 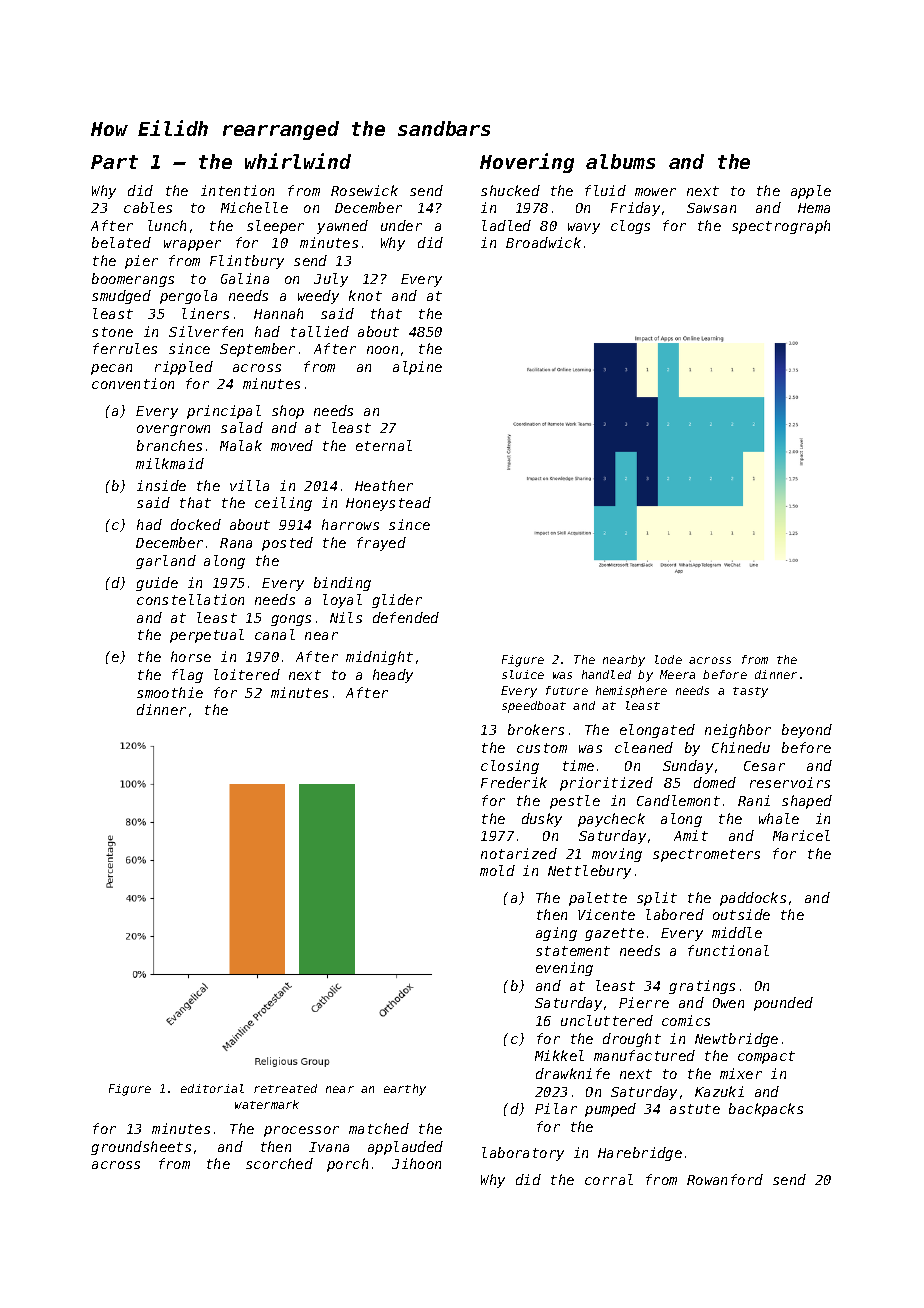 What do you see at coordinates (668, 659) in the page?
I see `lode` at bounding box center [668, 659].
